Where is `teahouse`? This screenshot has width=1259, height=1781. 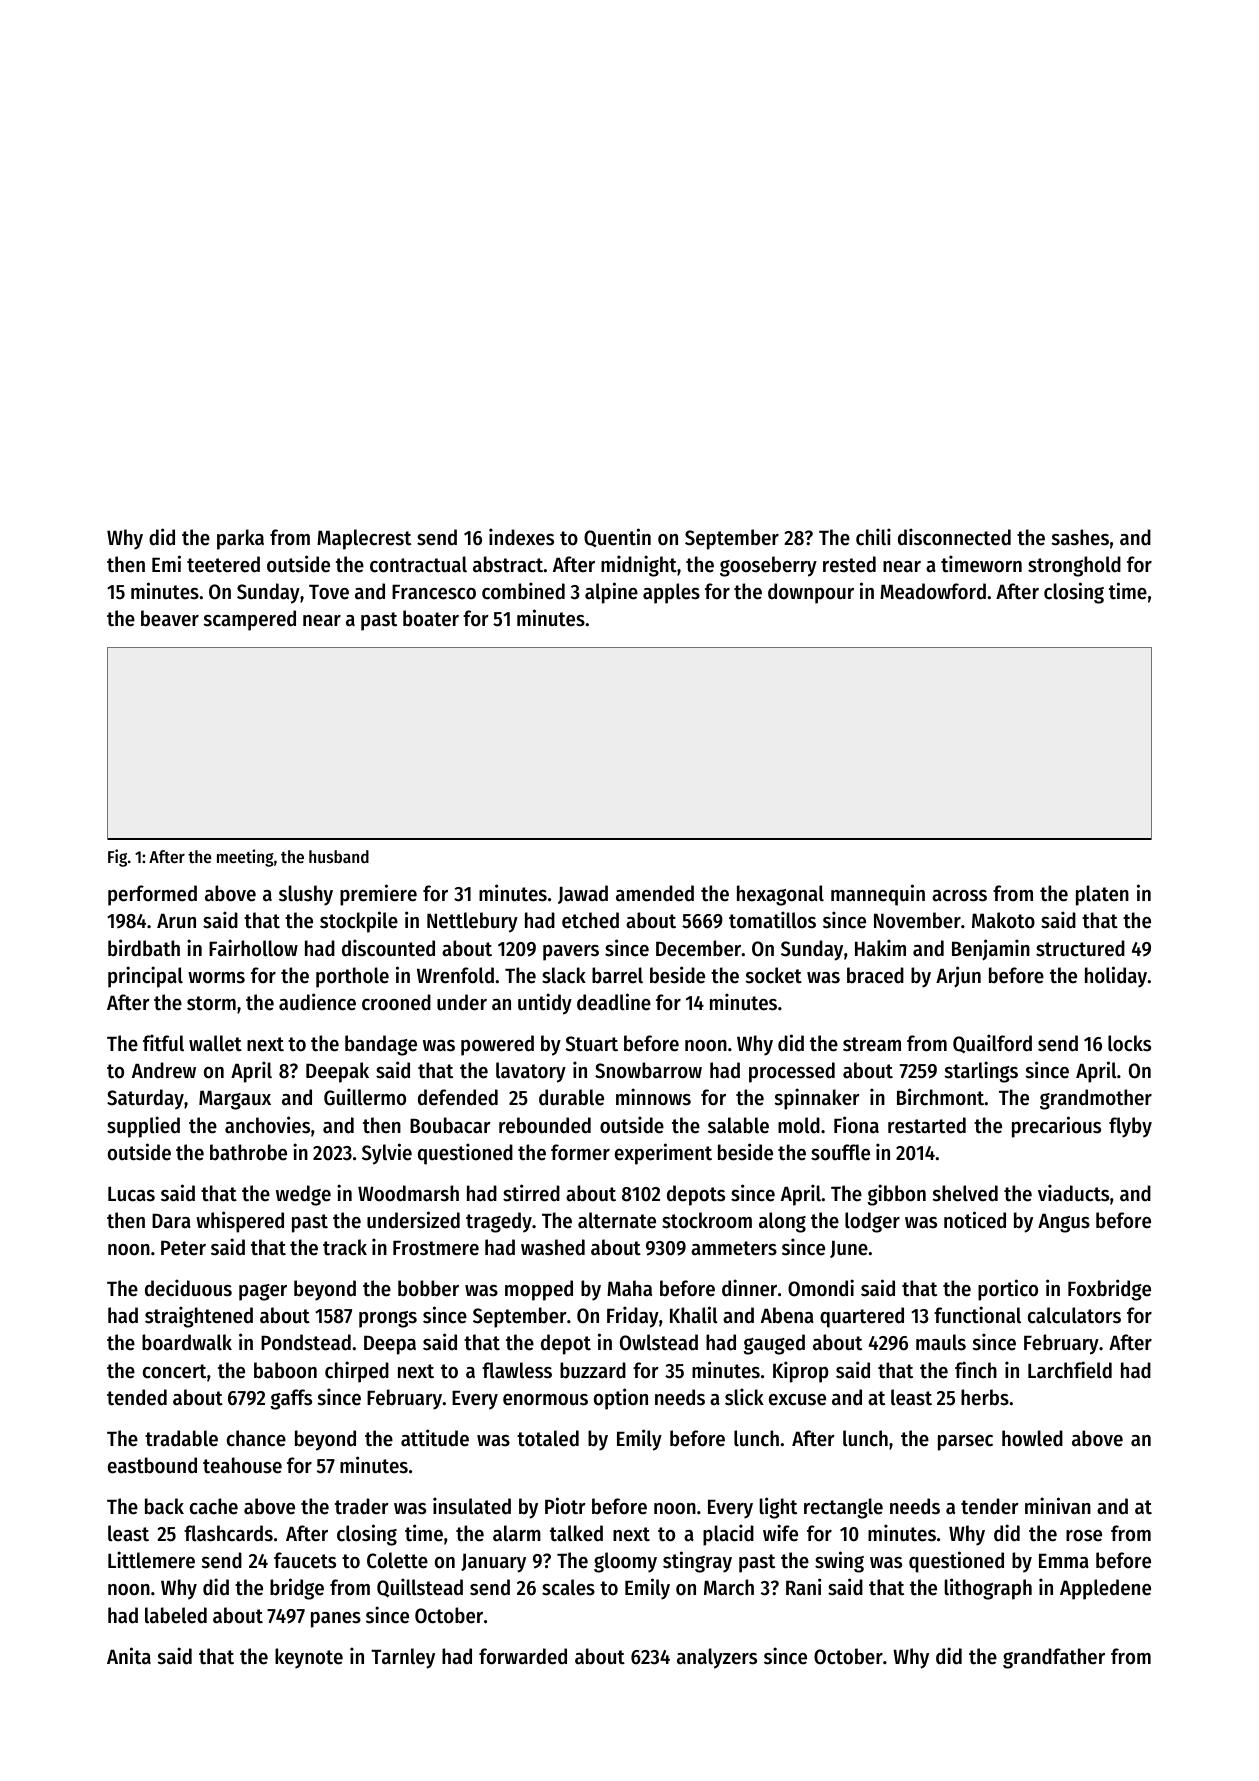 teahouse is located at coordinates (242, 1465).
